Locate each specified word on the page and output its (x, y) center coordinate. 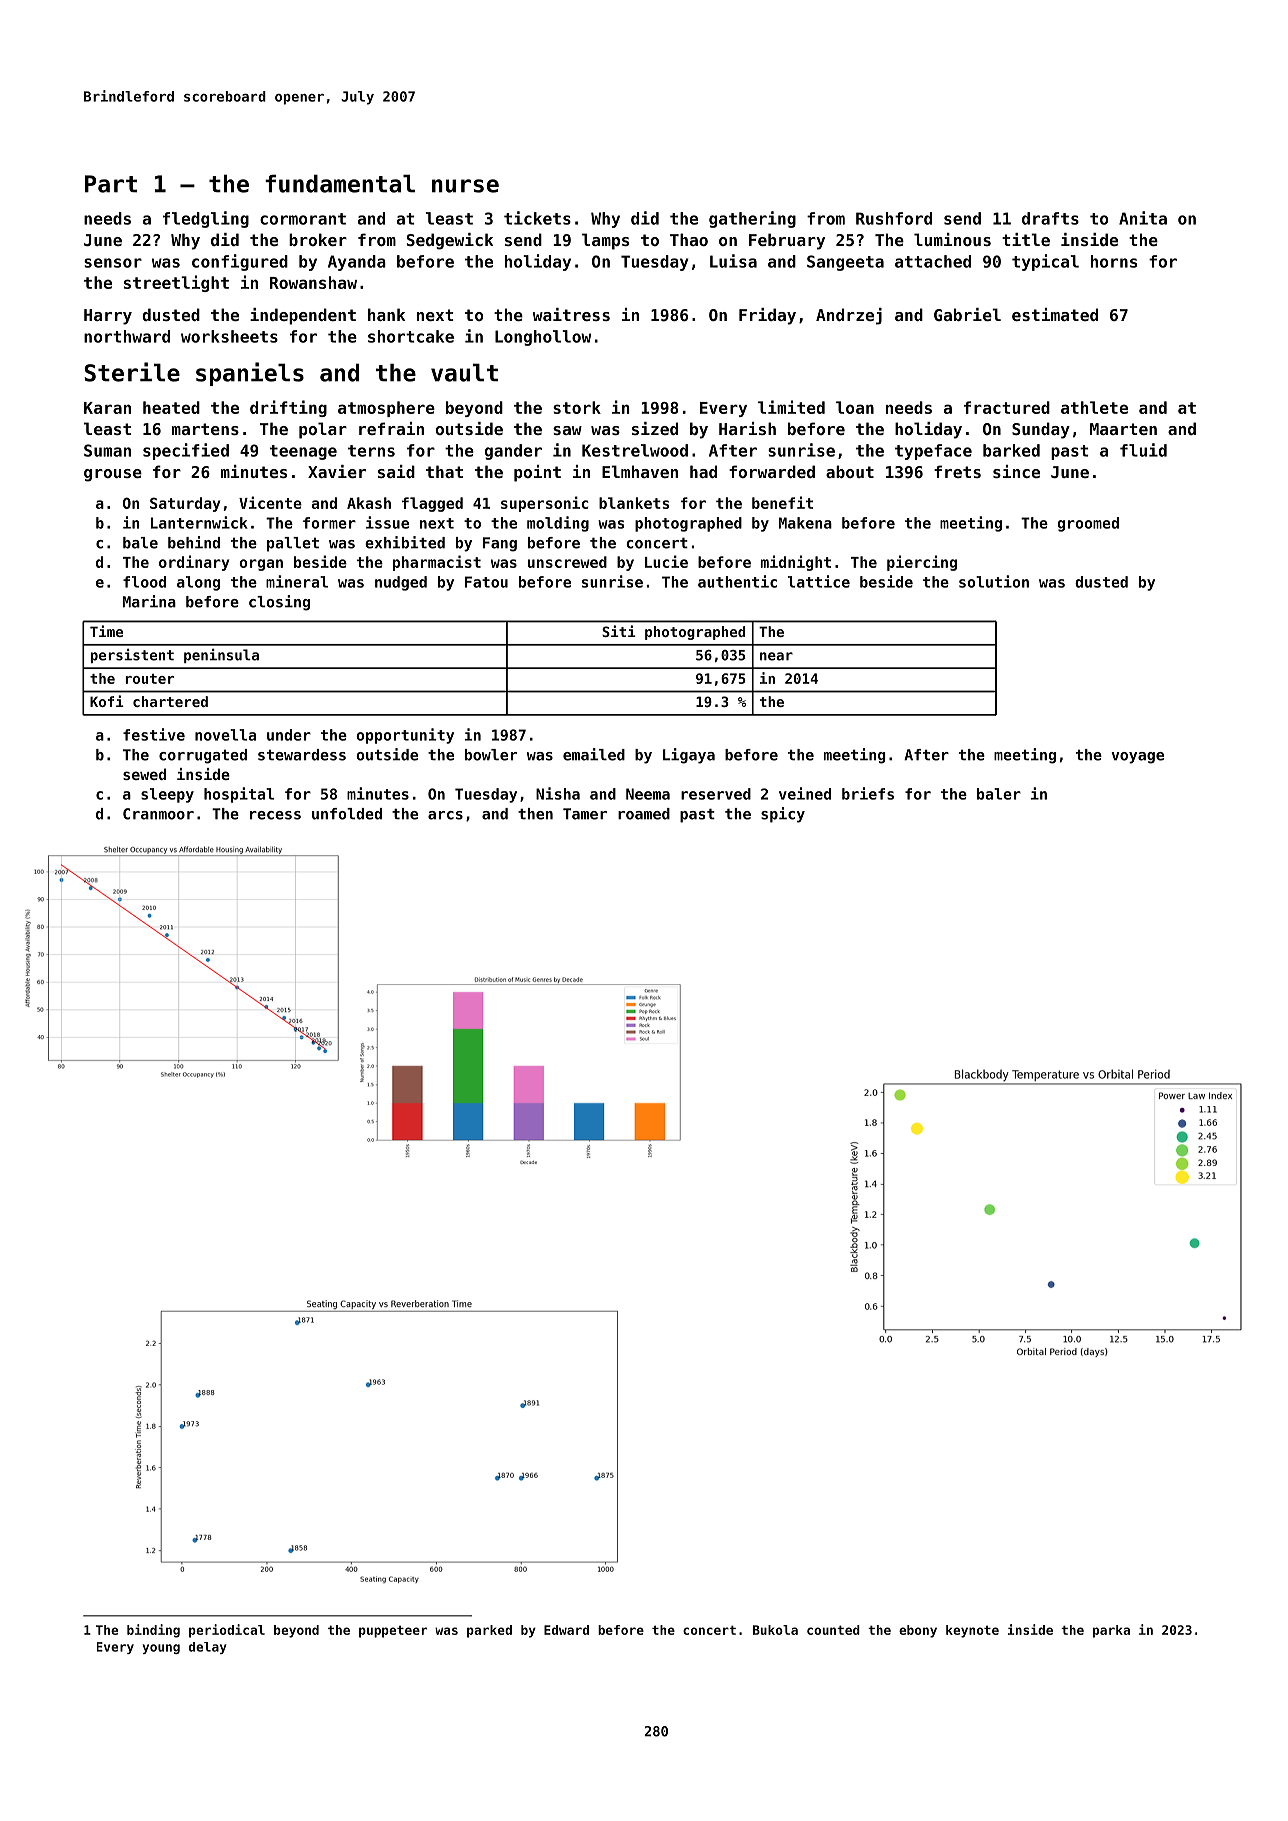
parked (489, 1631)
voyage (1137, 758)
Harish (747, 428)
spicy (783, 815)
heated (171, 407)
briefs (868, 793)
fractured (1007, 407)
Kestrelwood (635, 450)
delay (208, 1648)
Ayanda (357, 263)
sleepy (167, 795)
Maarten (1123, 429)
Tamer (585, 814)
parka (1111, 1631)
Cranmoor (158, 814)
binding (153, 1631)
